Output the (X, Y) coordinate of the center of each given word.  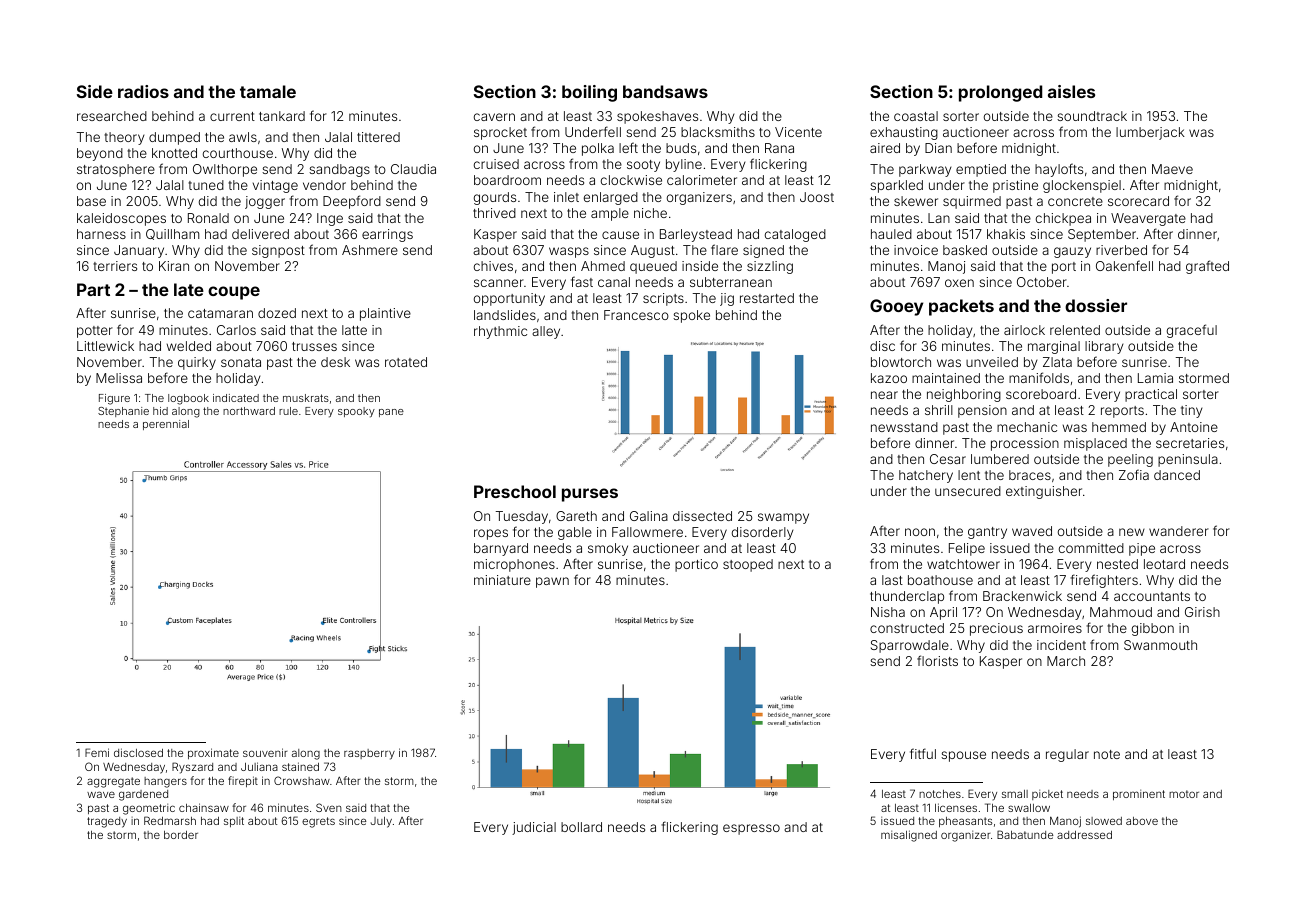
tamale (268, 91)
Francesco (636, 315)
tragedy (107, 822)
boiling (589, 93)
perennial (166, 425)
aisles (1071, 91)
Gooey (896, 307)
